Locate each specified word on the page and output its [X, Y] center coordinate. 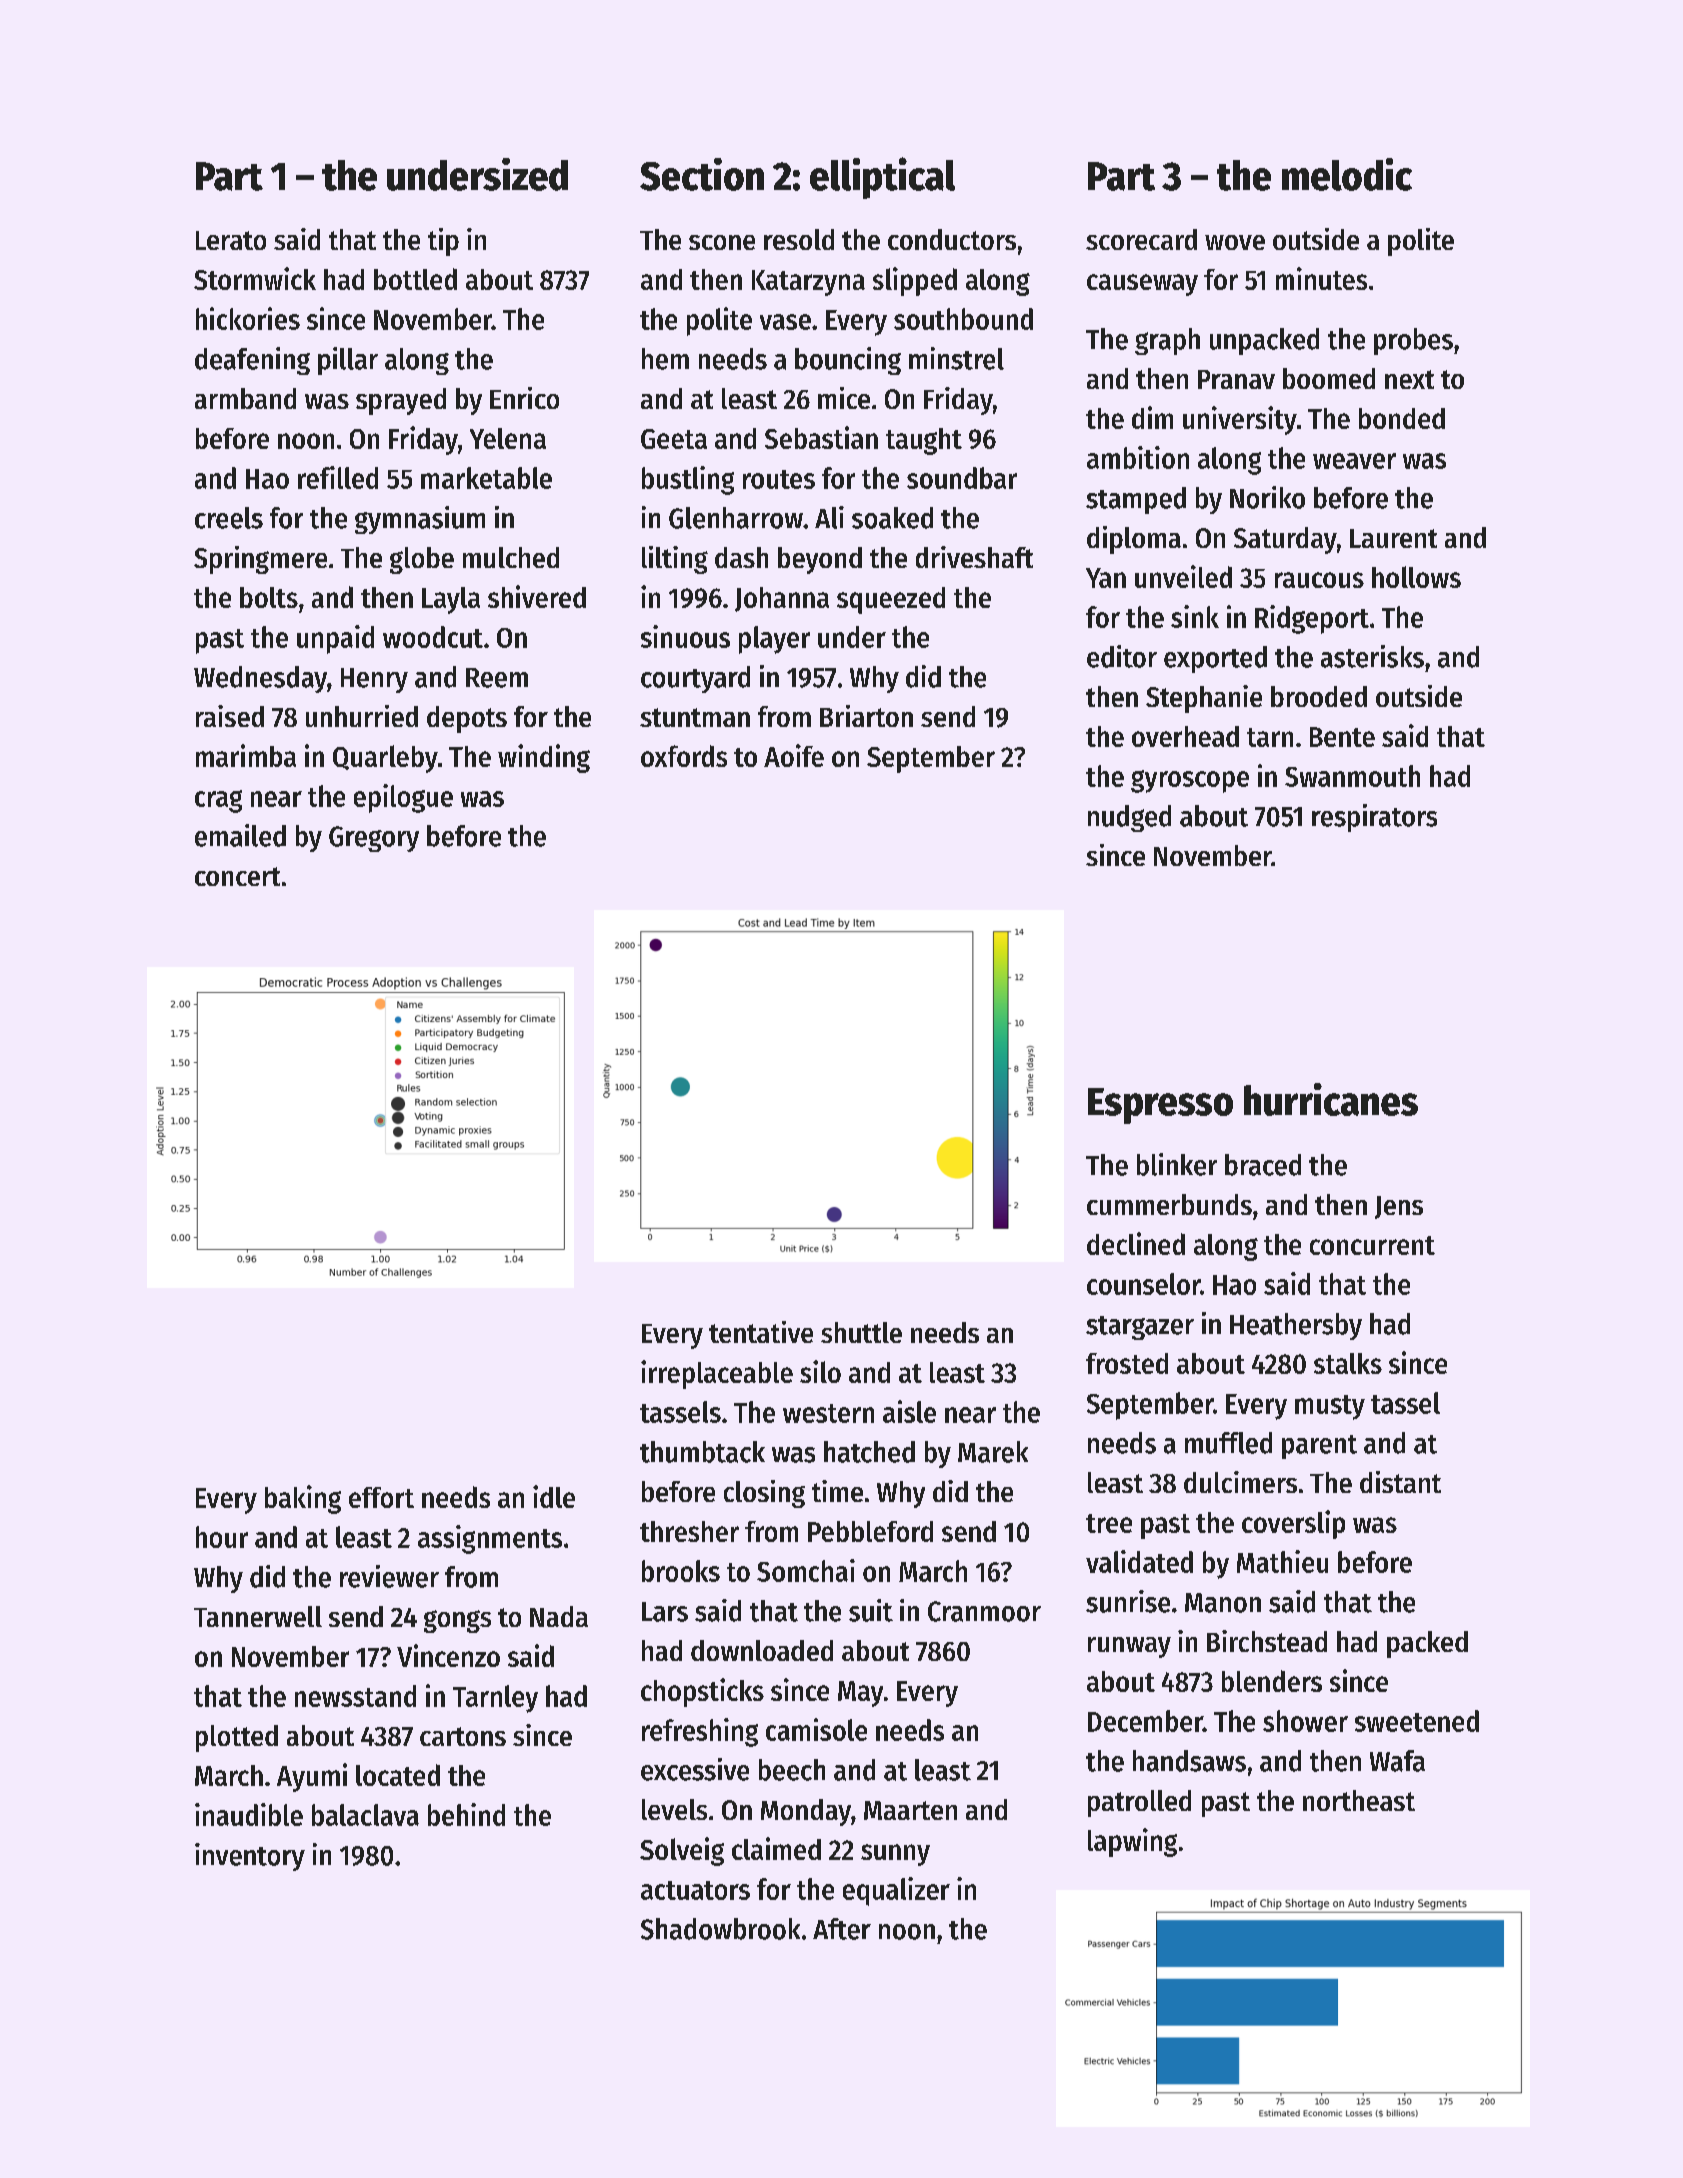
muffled [1228, 1443]
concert [237, 876]
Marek [993, 1452]
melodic [1347, 174]
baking [303, 1499]
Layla [451, 600]
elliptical [882, 178]
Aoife [794, 755]
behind [466, 1814]
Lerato [231, 240]
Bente [1342, 737]
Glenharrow [736, 518]
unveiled [1183, 576]
